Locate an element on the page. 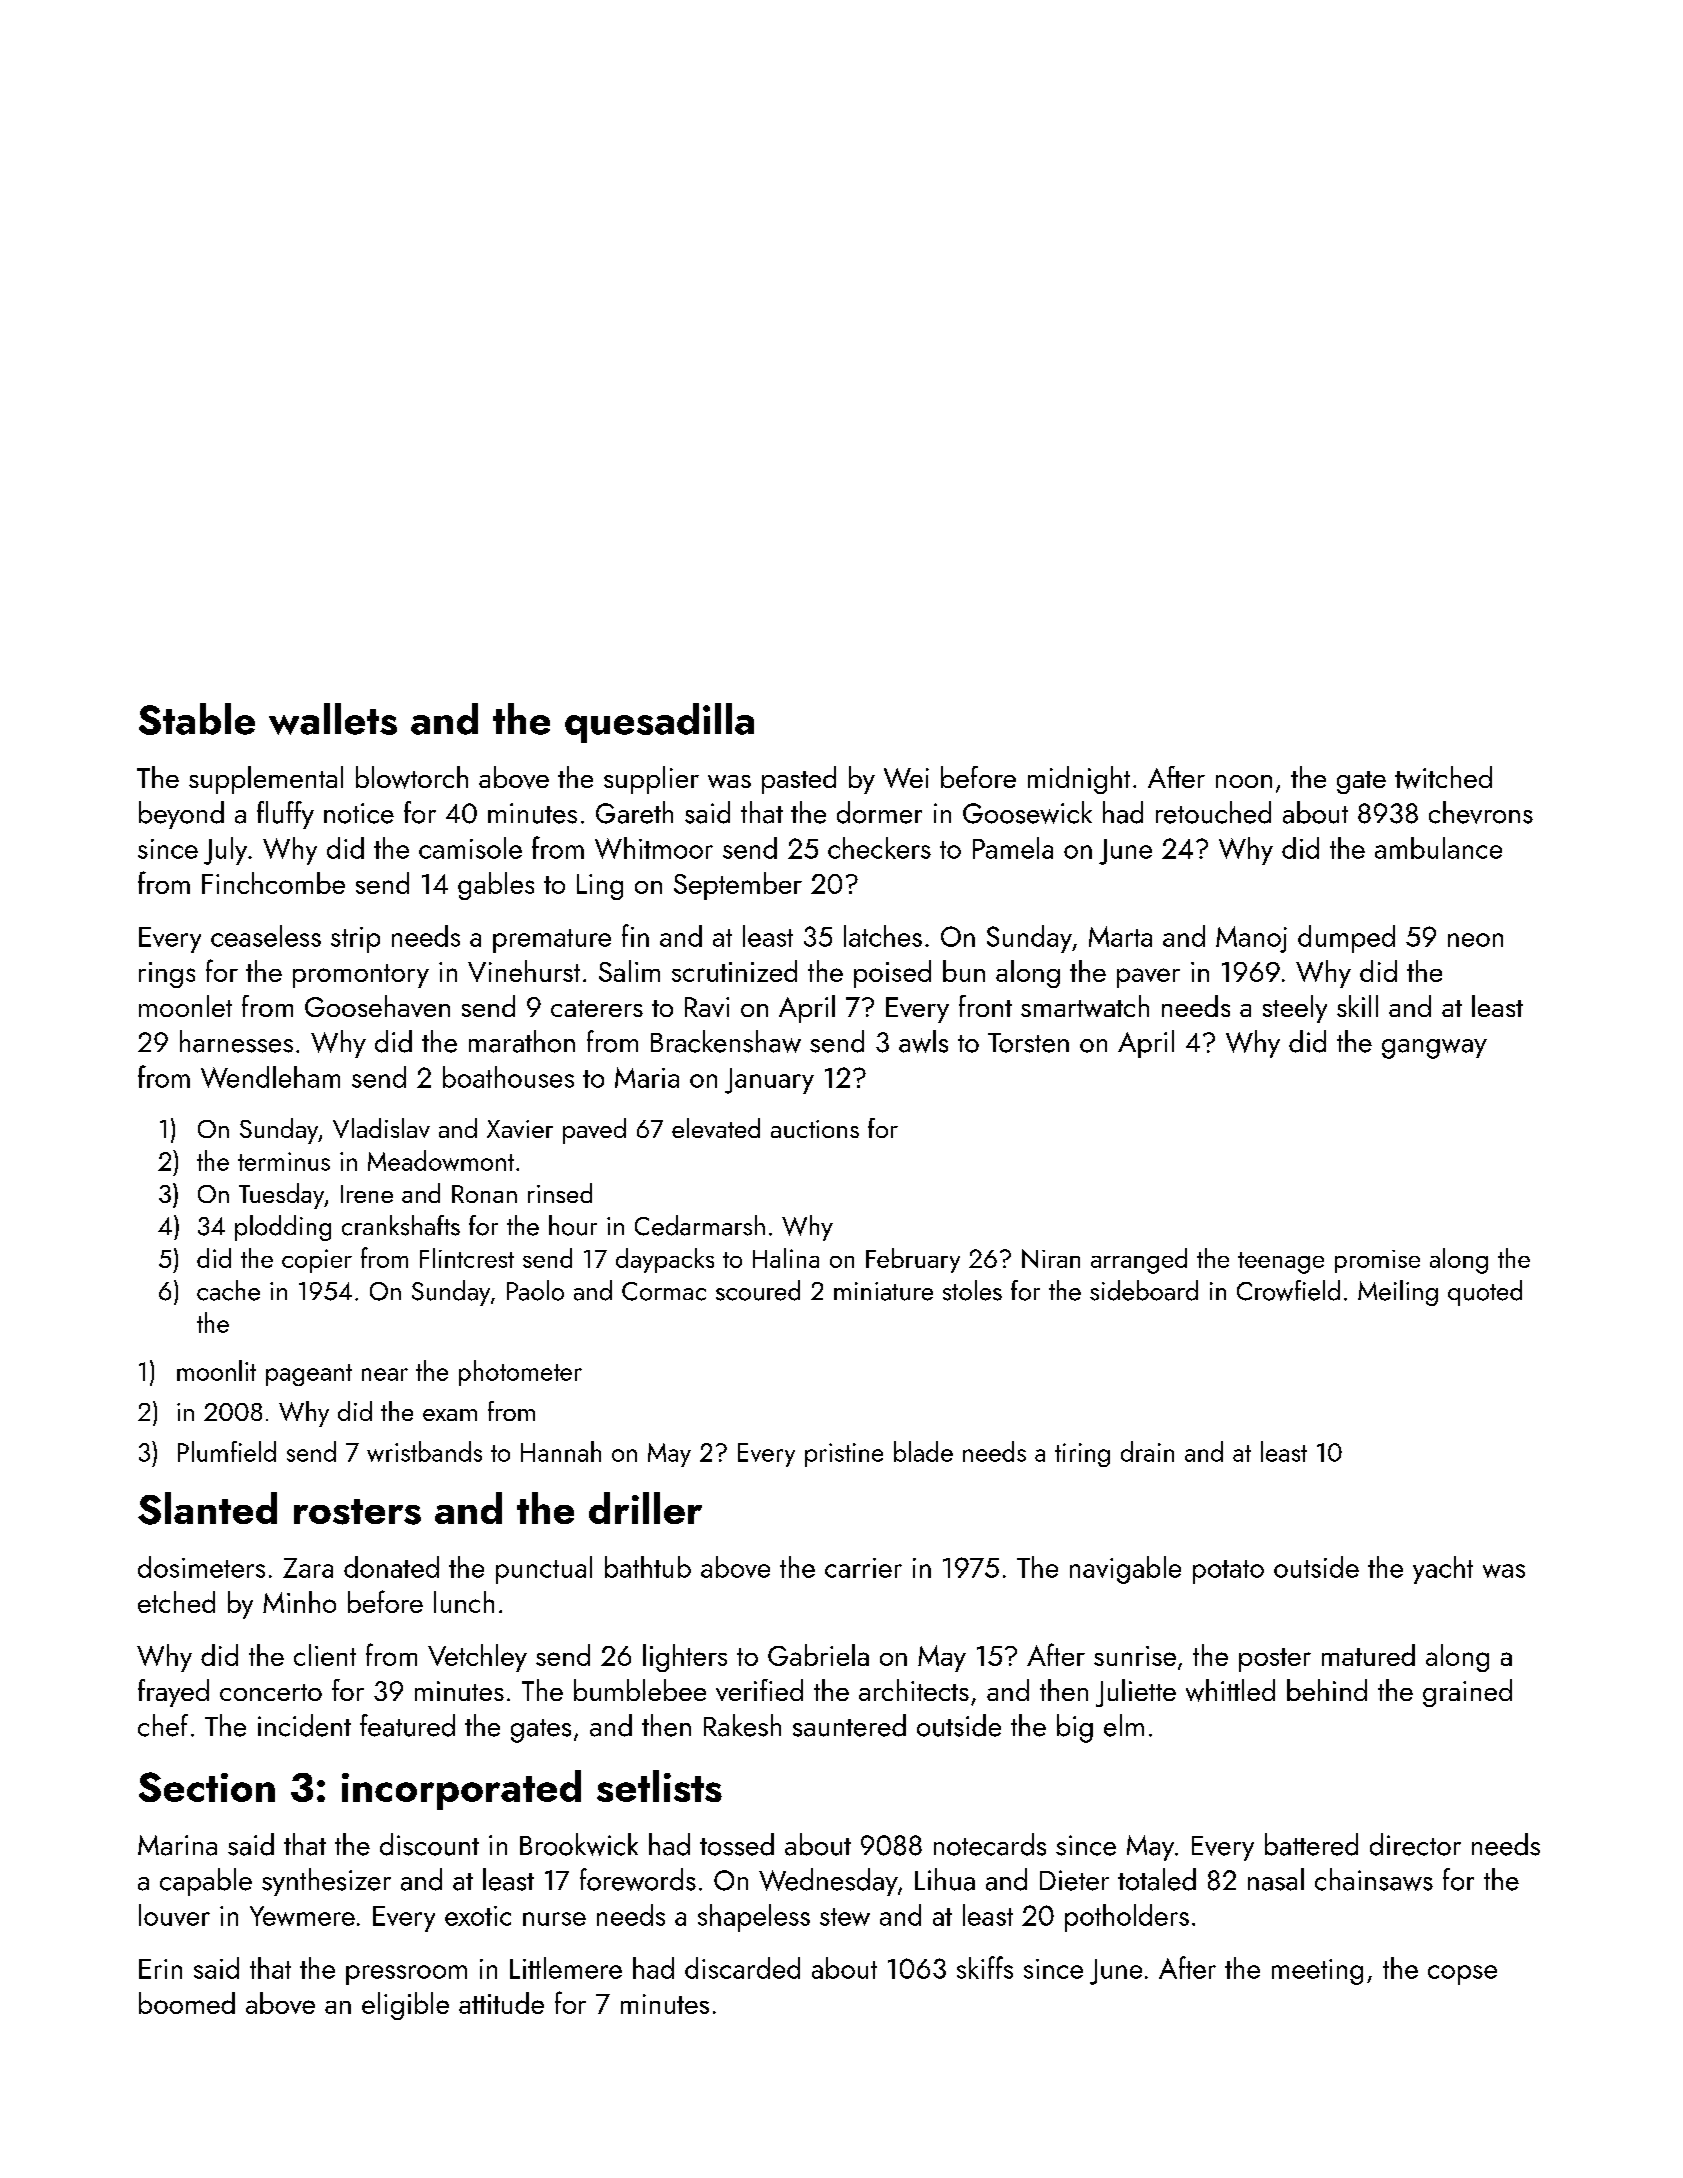 The width and height of the page is (1683, 2178). February is located at coordinates (913, 1260).
